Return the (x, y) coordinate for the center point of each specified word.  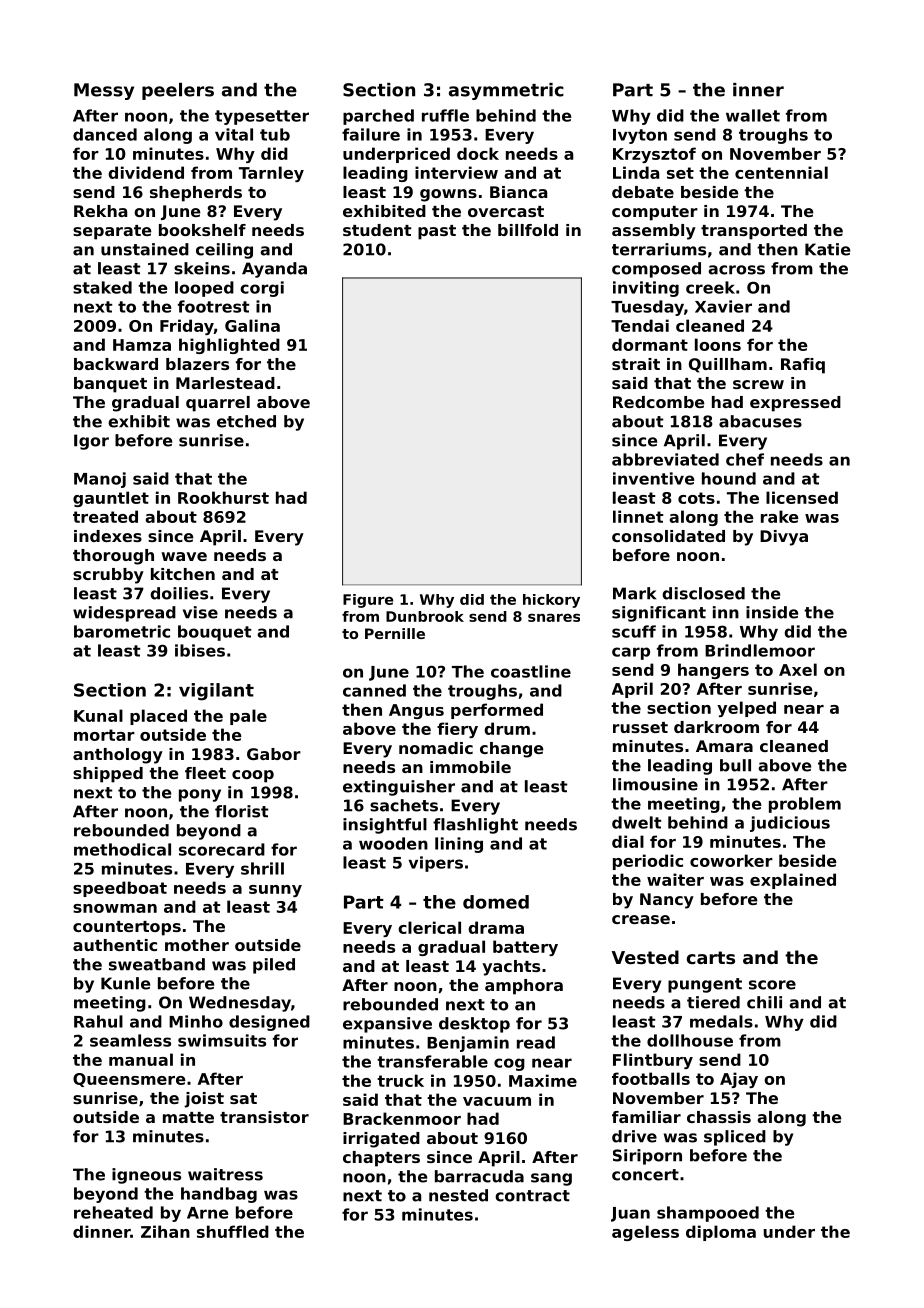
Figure (368, 601)
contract (532, 1196)
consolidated (668, 536)
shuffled (233, 1231)
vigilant (216, 692)
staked (102, 287)
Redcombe (658, 402)
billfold (528, 230)
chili (764, 1002)
